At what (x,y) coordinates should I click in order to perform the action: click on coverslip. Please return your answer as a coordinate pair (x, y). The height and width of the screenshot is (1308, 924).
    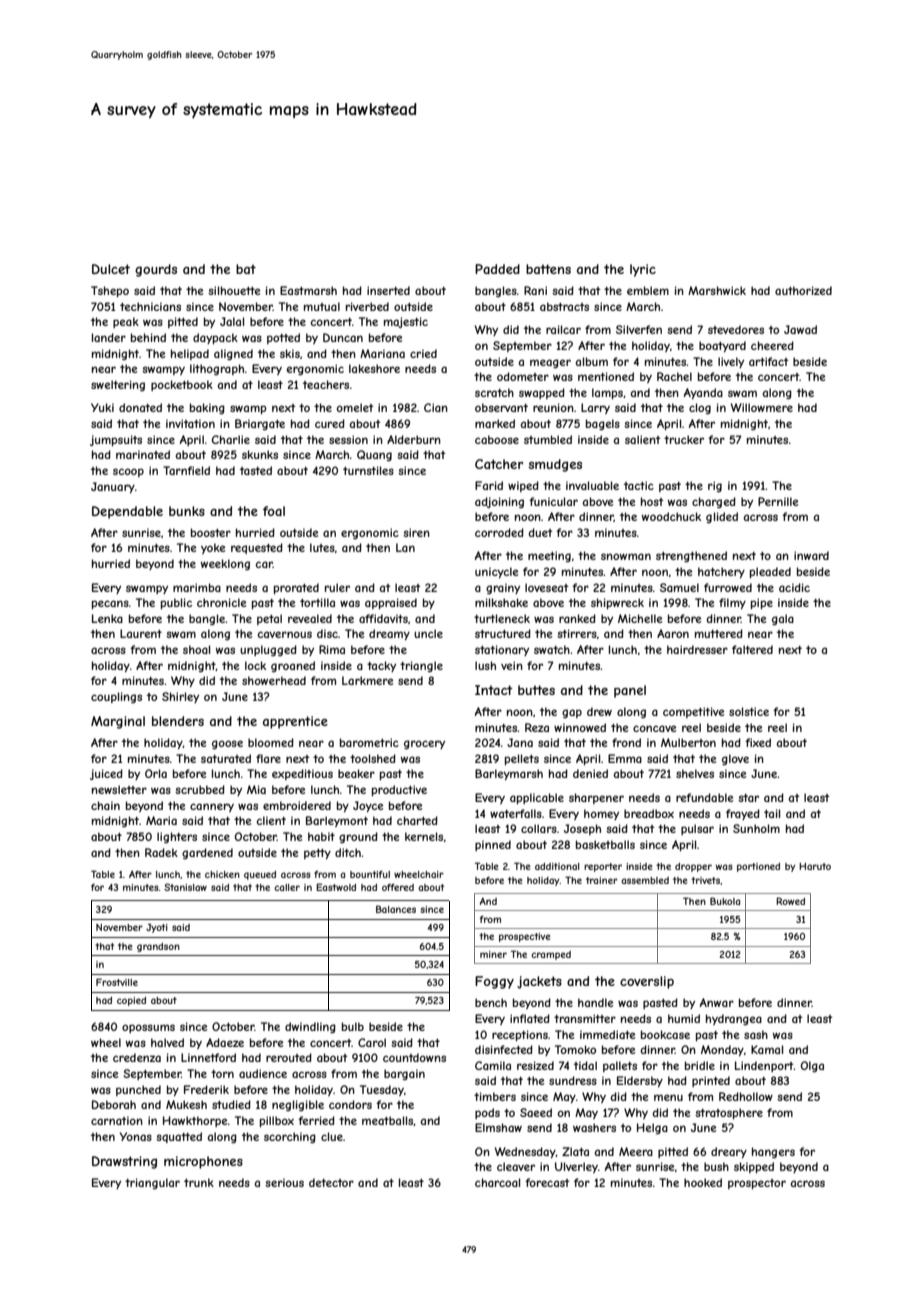
    Looking at the image, I should click on (647, 982).
